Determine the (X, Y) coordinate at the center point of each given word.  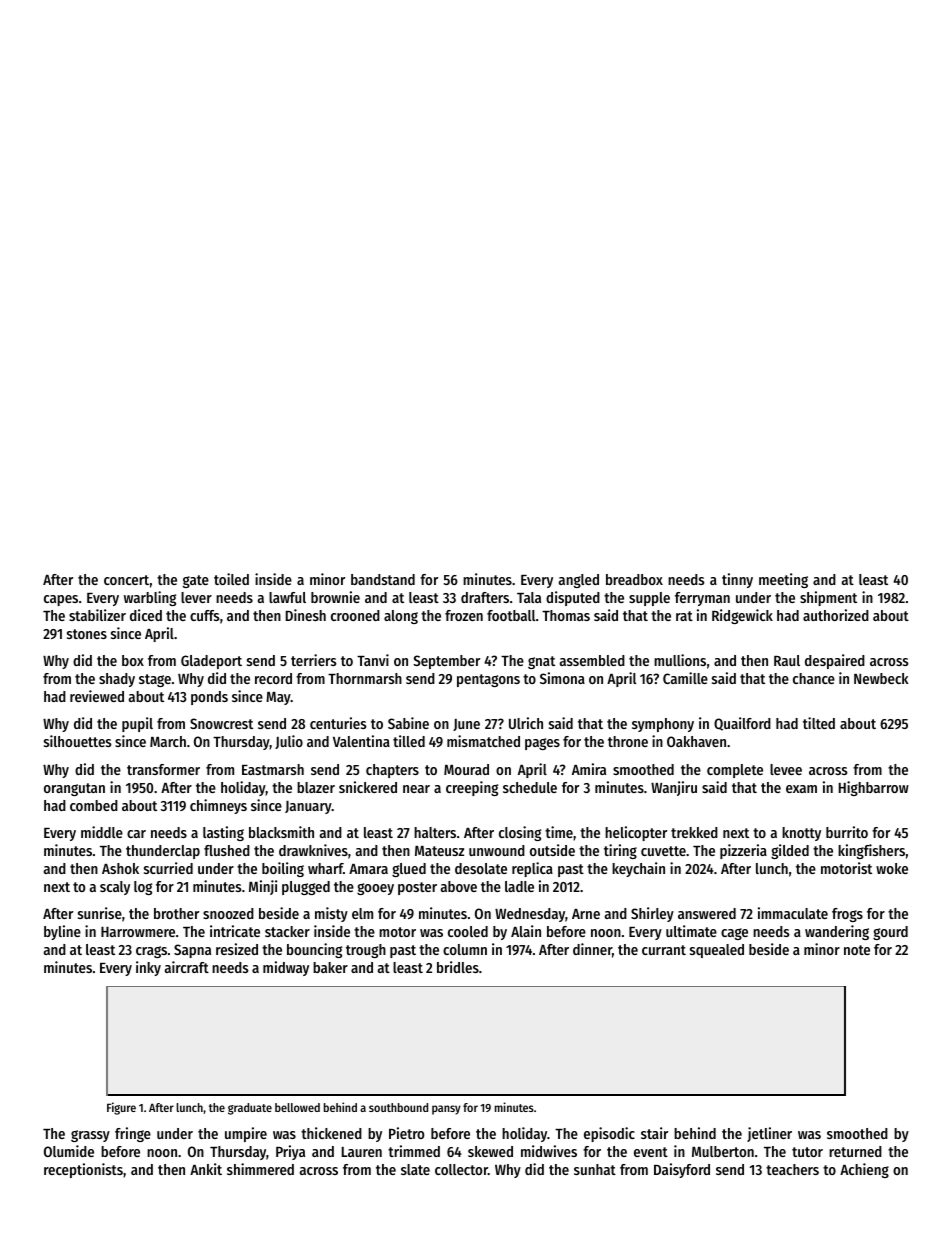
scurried (168, 868)
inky (148, 968)
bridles (458, 967)
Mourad (466, 769)
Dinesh (306, 615)
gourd (890, 933)
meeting (783, 580)
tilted (819, 723)
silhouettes (78, 741)
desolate (481, 868)
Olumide (69, 1151)
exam (801, 789)
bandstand (383, 579)
